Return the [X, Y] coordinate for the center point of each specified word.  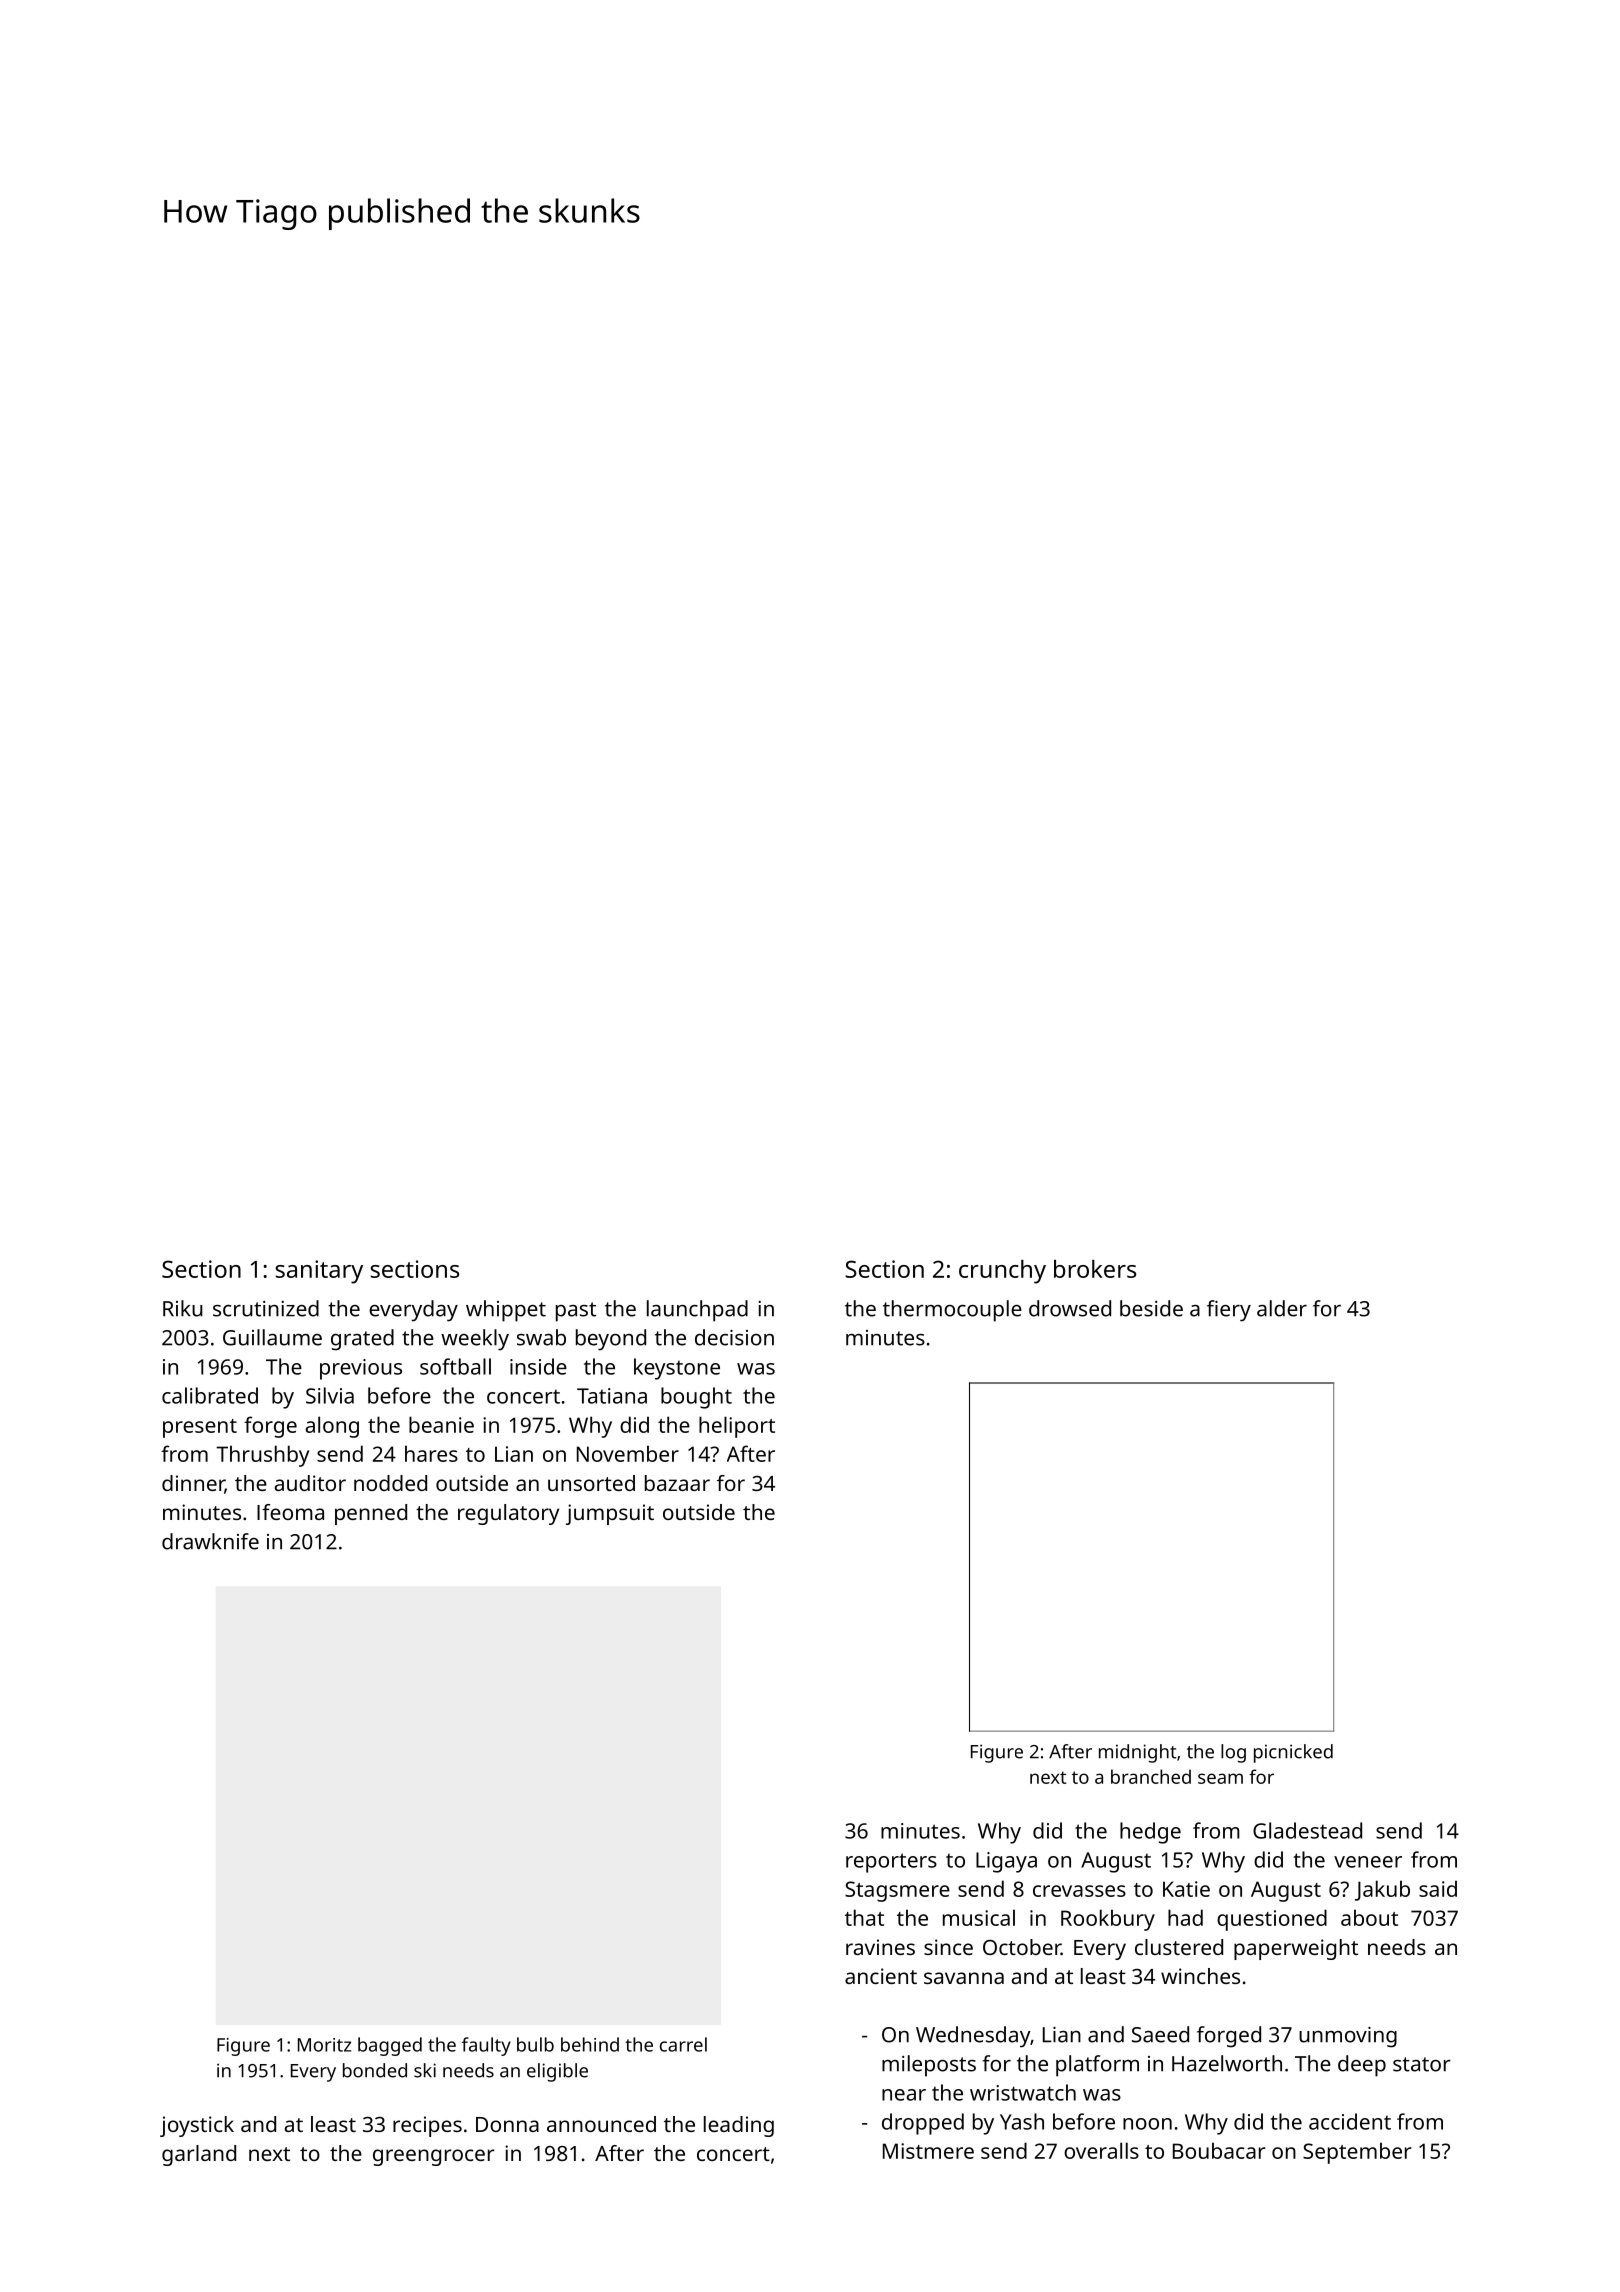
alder [1282, 1308]
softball [455, 1366]
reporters [891, 1863]
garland [199, 2155]
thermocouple [952, 1311]
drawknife [210, 1541]
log [1233, 1753]
